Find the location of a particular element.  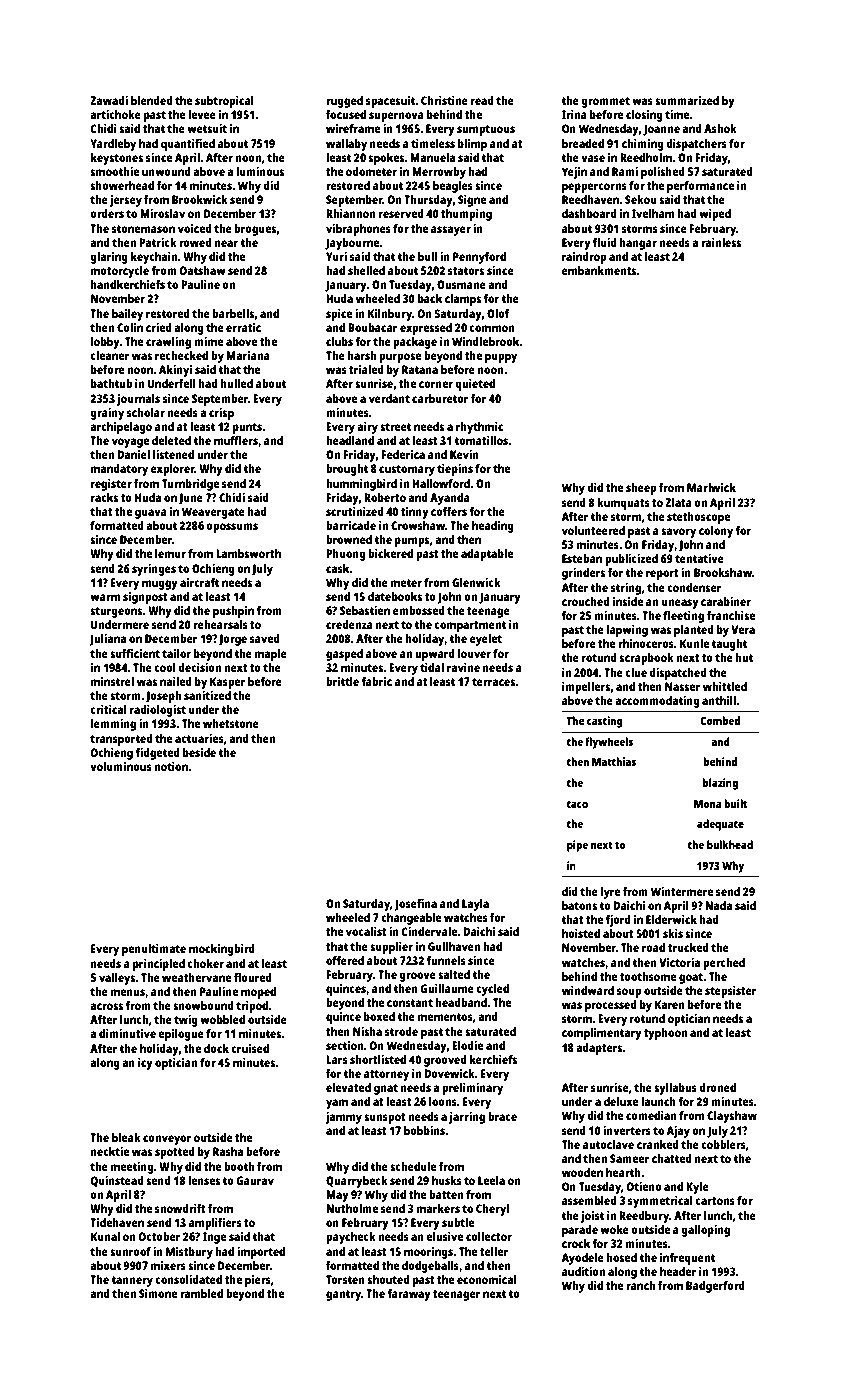

orders is located at coordinates (107, 213).
